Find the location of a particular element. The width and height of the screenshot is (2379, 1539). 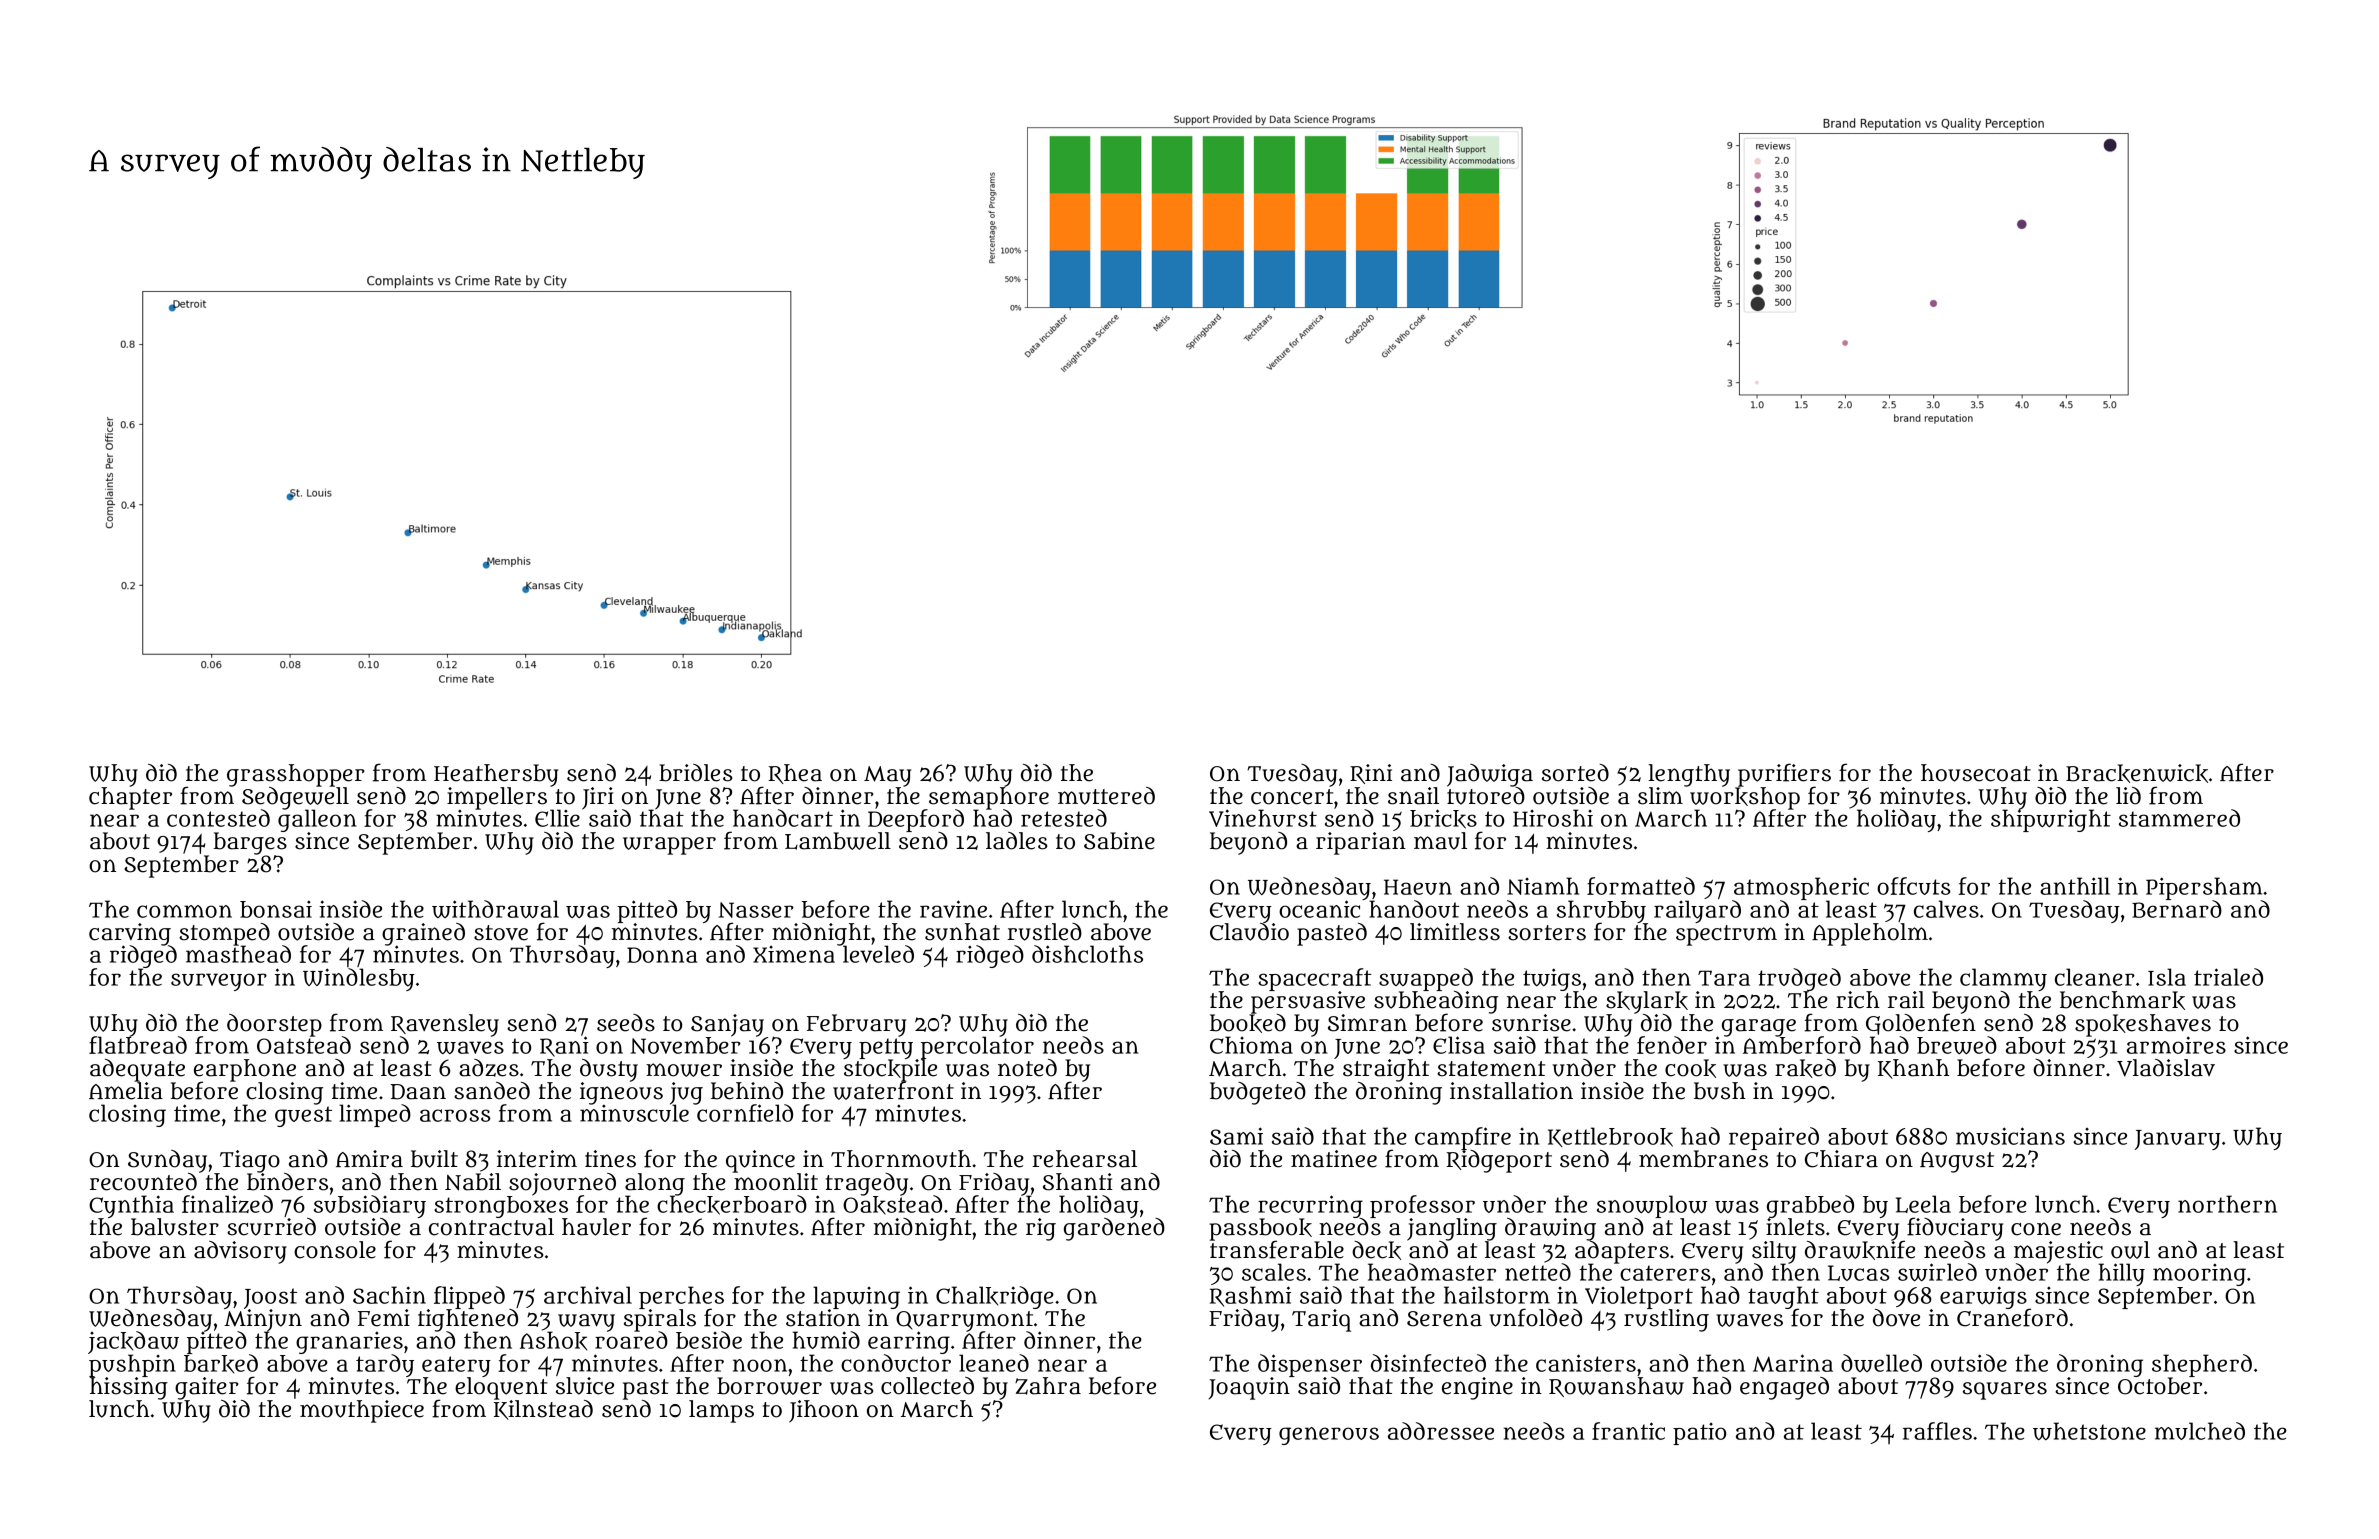

Khanh is located at coordinates (1913, 1069).
